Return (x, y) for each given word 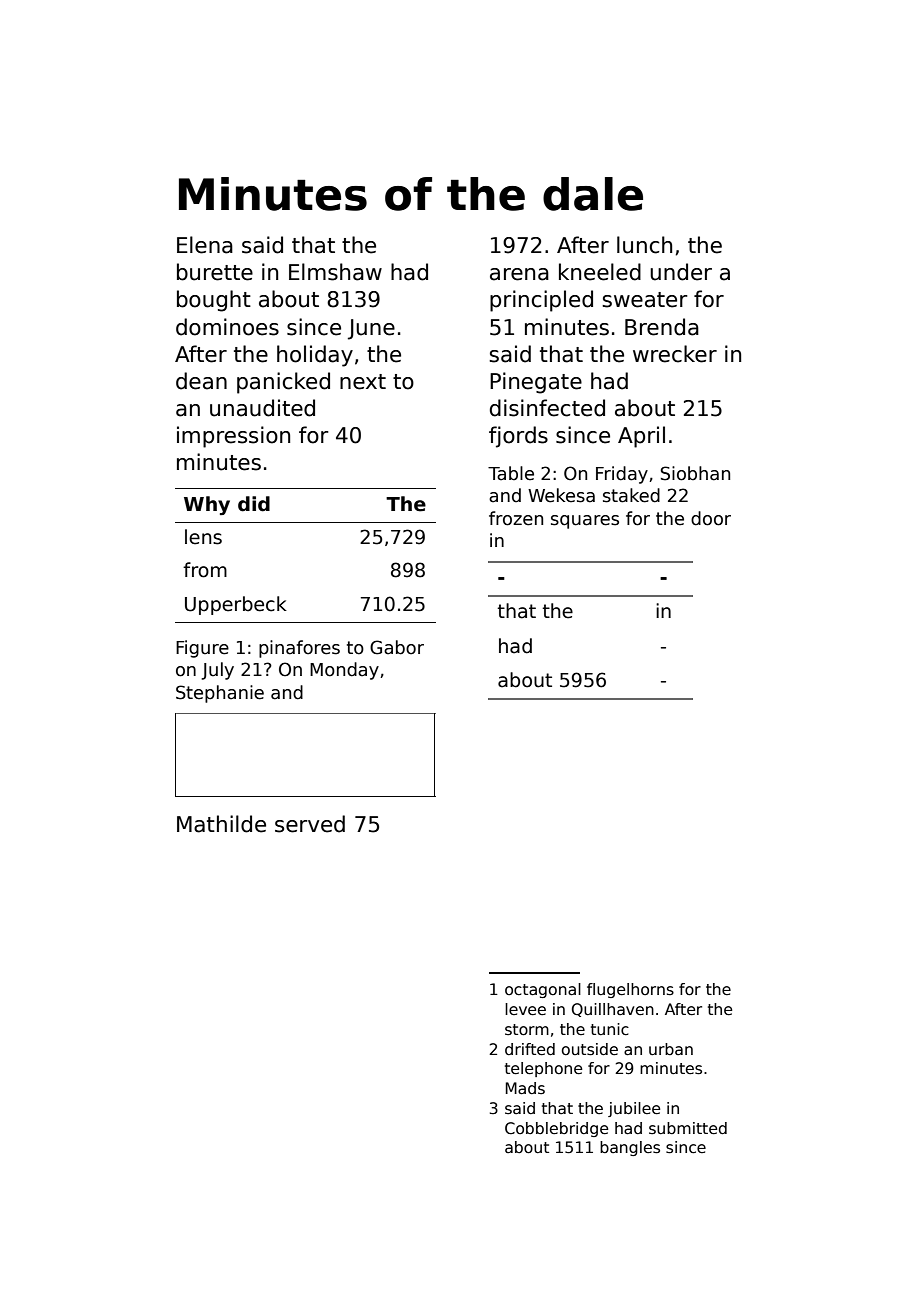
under (681, 272)
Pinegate (536, 383)
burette (215, 272)
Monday (344, 671)
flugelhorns (630, 990)
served (310, 824)
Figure (202, 649)
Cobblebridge (556, 1129)
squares (585, 522)
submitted (688, 1128)
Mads (525, 1088)
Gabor (397, 647)
